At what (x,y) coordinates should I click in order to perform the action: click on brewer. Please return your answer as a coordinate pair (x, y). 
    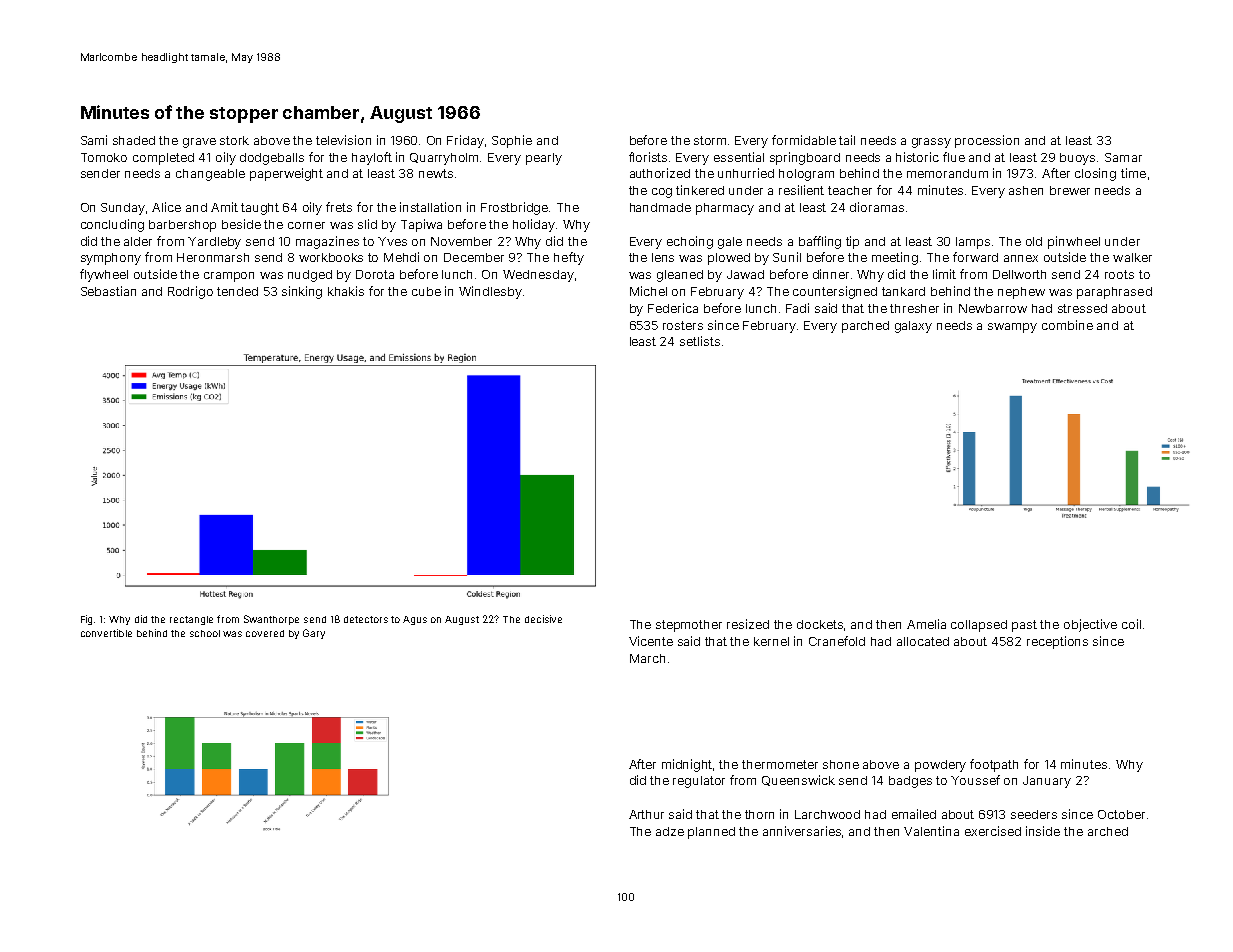
    Looking at the image, I should click on (1070, 190).
